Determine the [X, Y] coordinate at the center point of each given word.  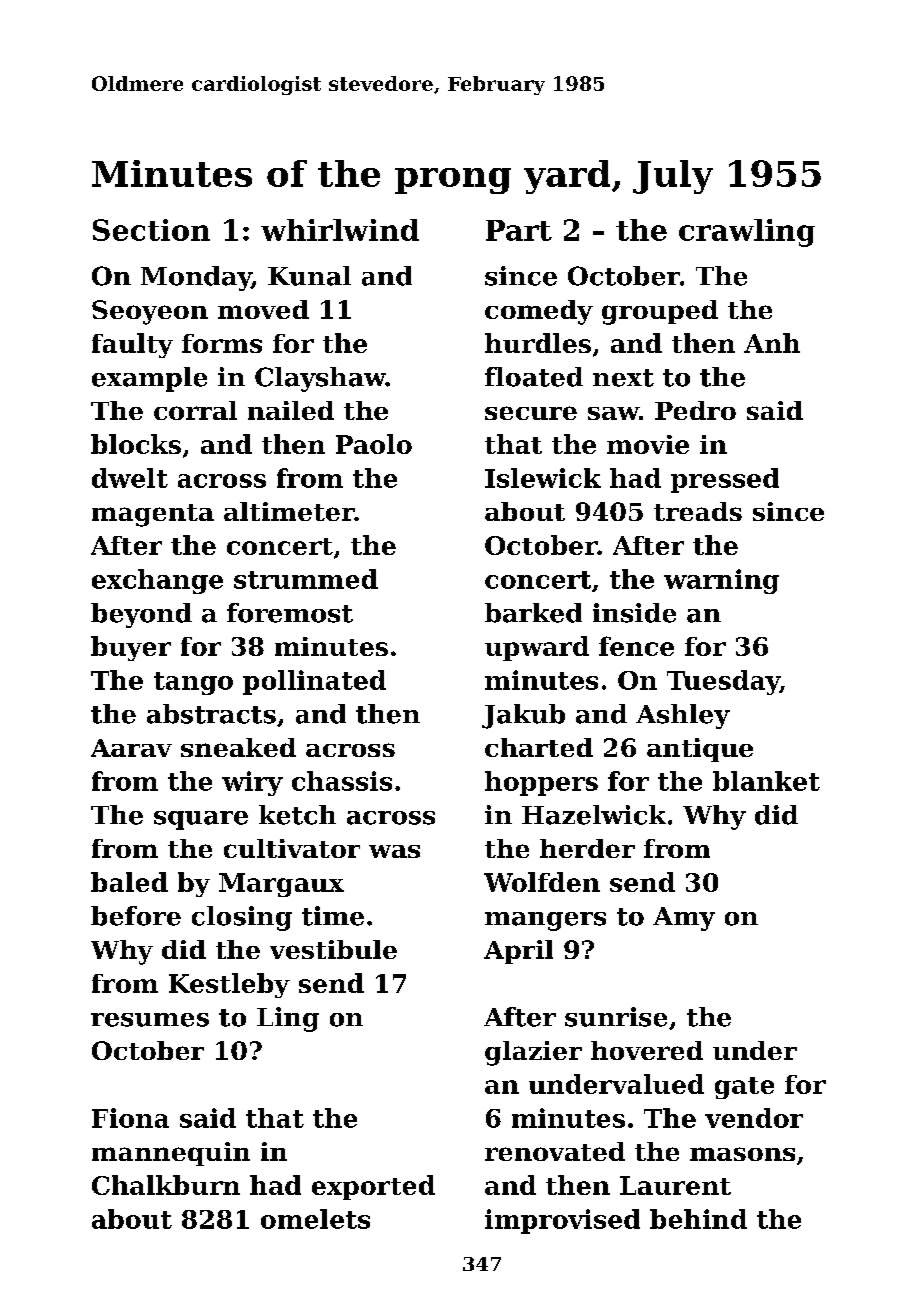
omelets [315, 1219]
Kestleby [229, 985]
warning [721, 581]
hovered [647, 1050]
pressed [725, 480]
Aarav [131, 748]
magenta [153, 515]
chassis [342, 781]
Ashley [683, 716]
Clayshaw [320, 379]
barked [533, 613]
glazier [533, 1053]
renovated [555, 1151]
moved [263, 309]
